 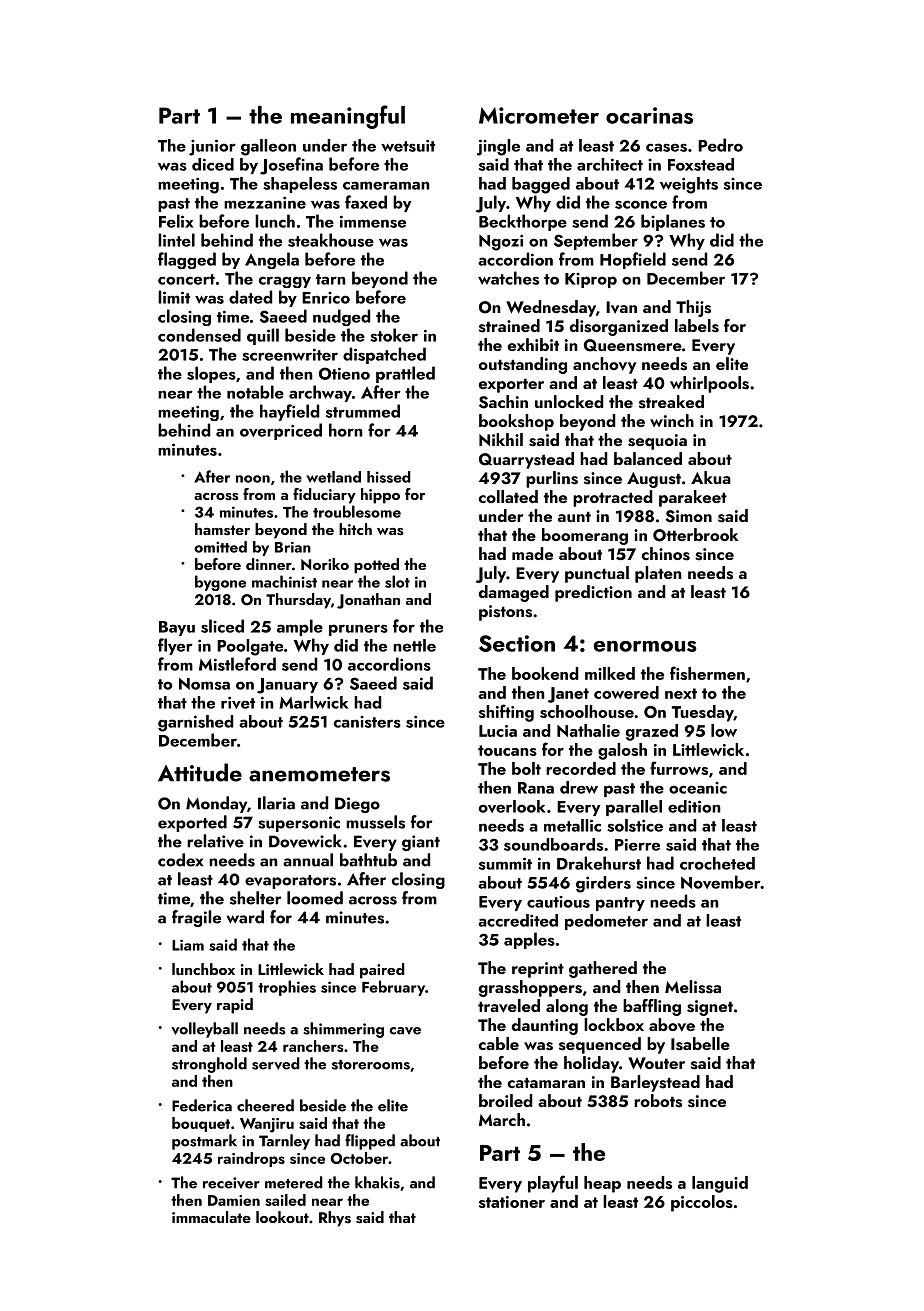 What do you see at coordinates (709, 384) in the page?
I see `whirlpools` at bounding box center [709, 384].
